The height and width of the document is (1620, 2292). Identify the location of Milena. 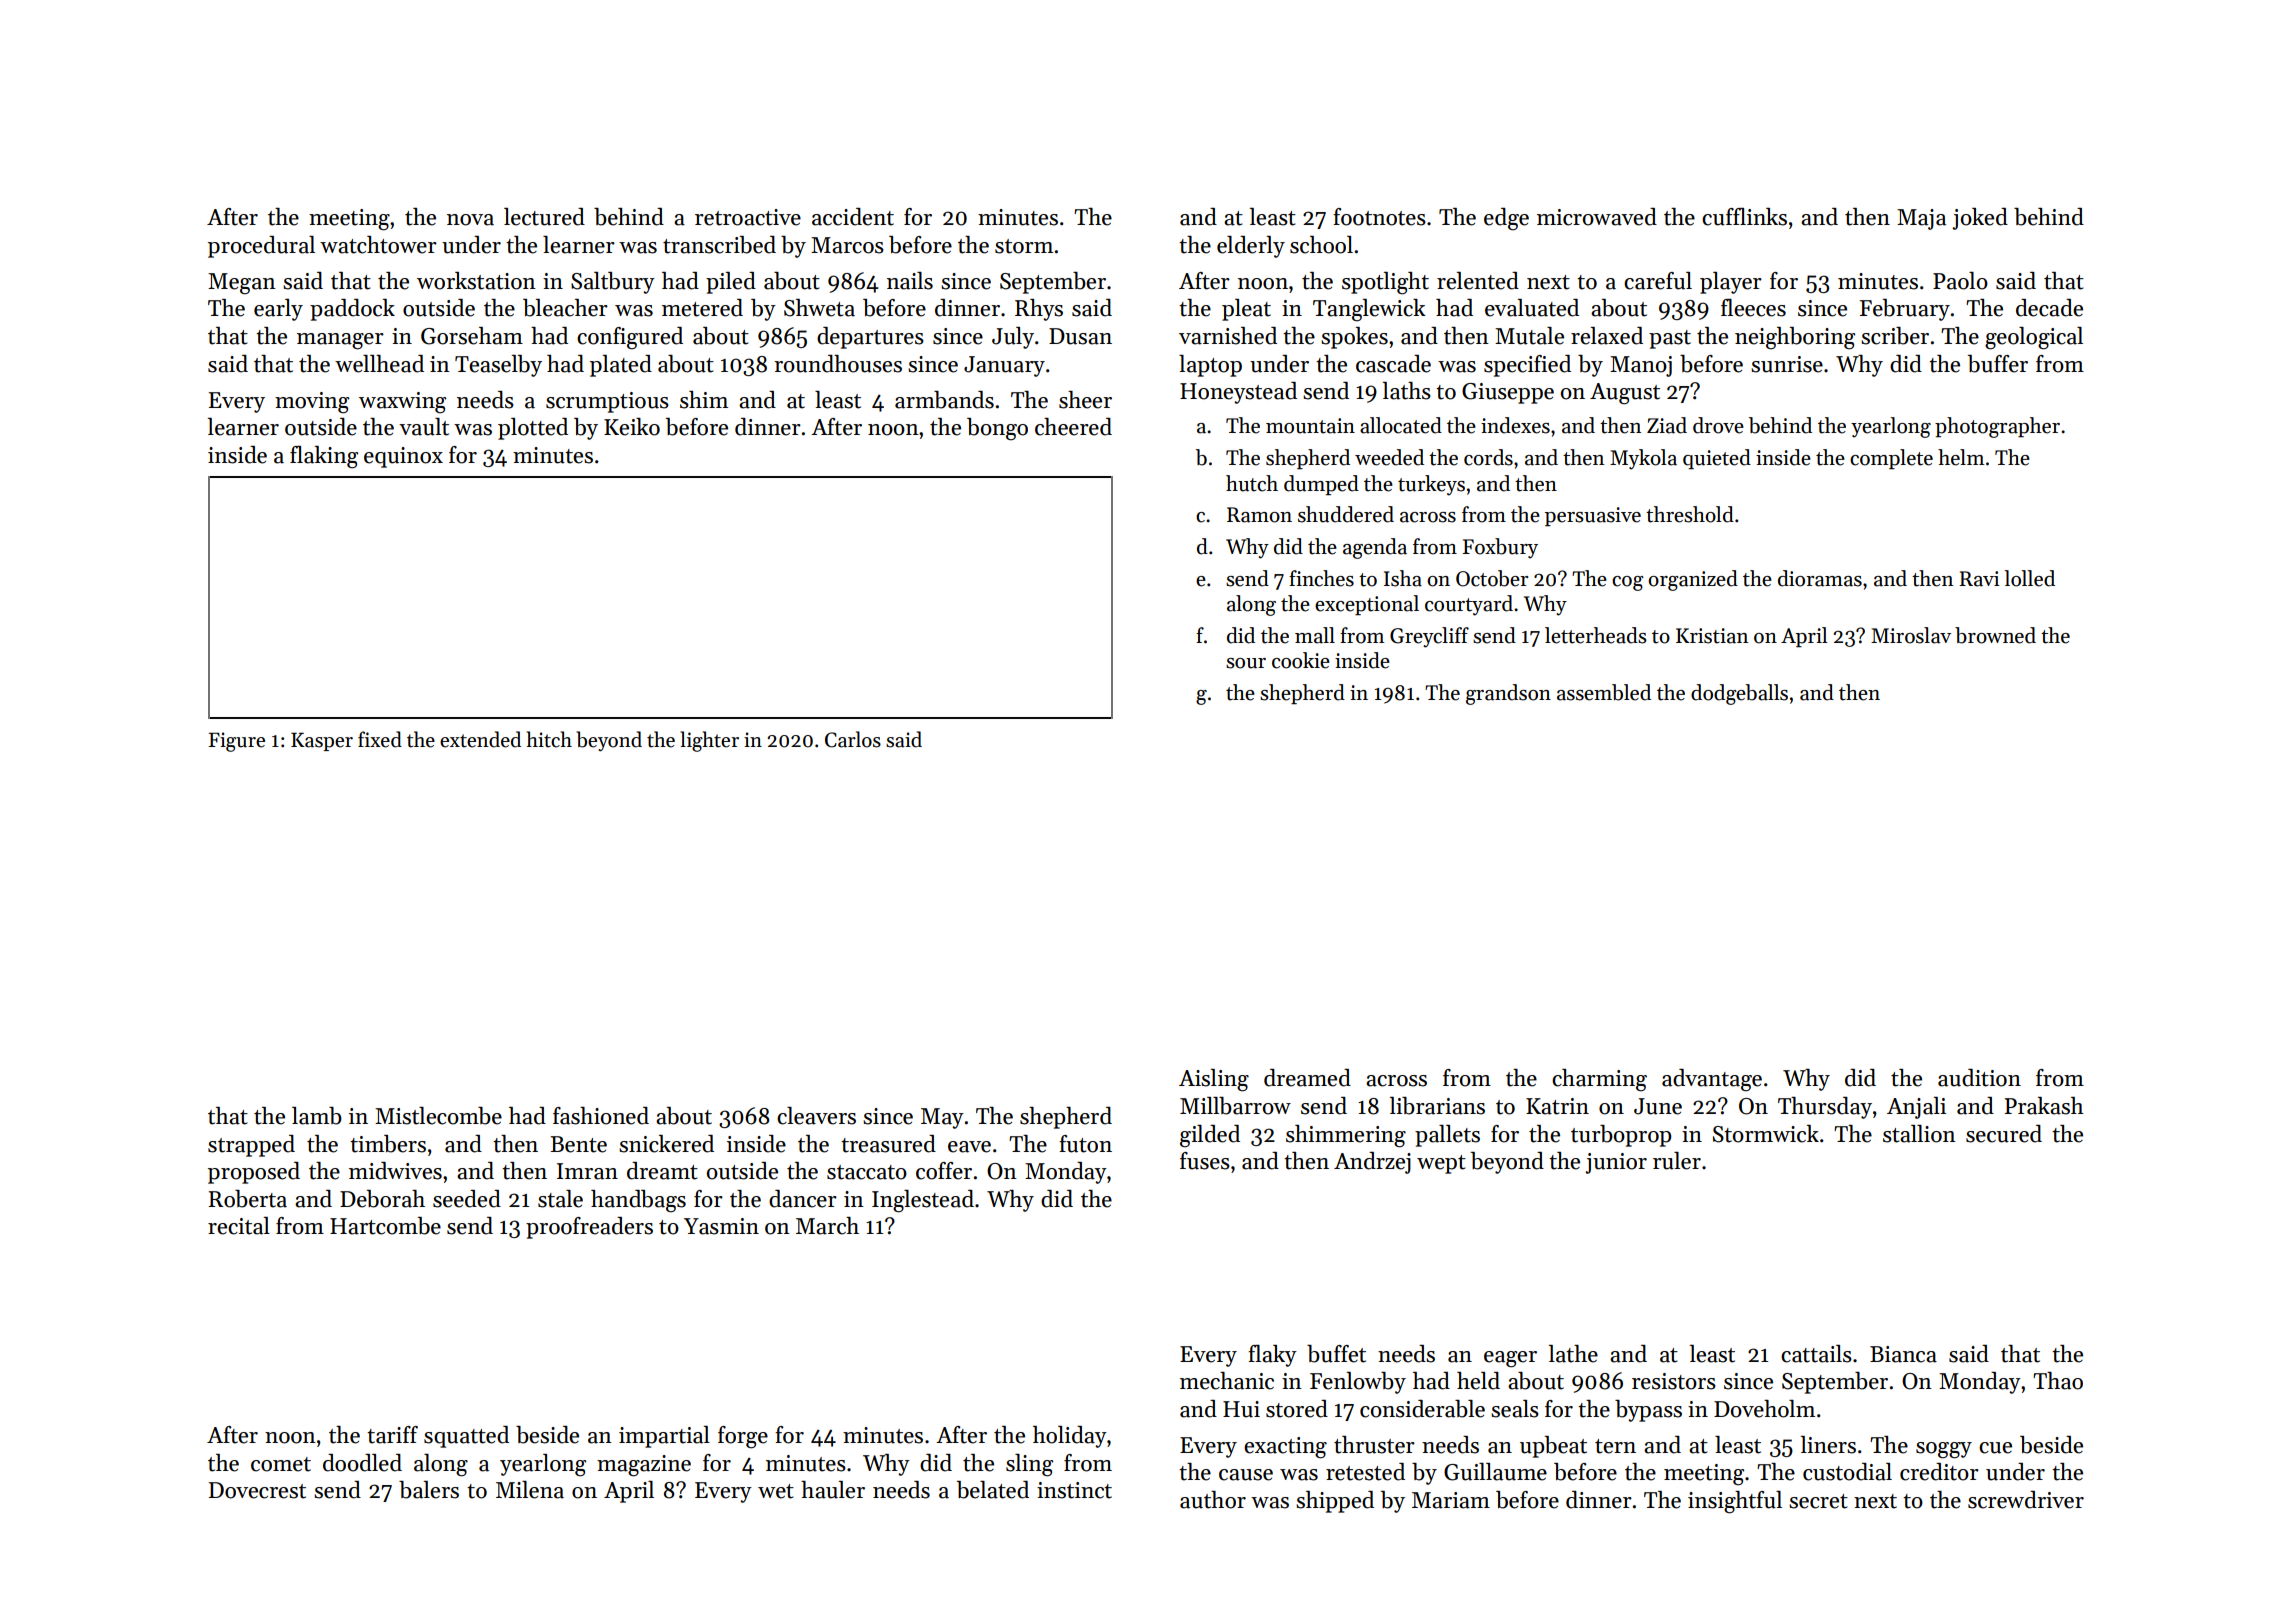
(530, 1490).
